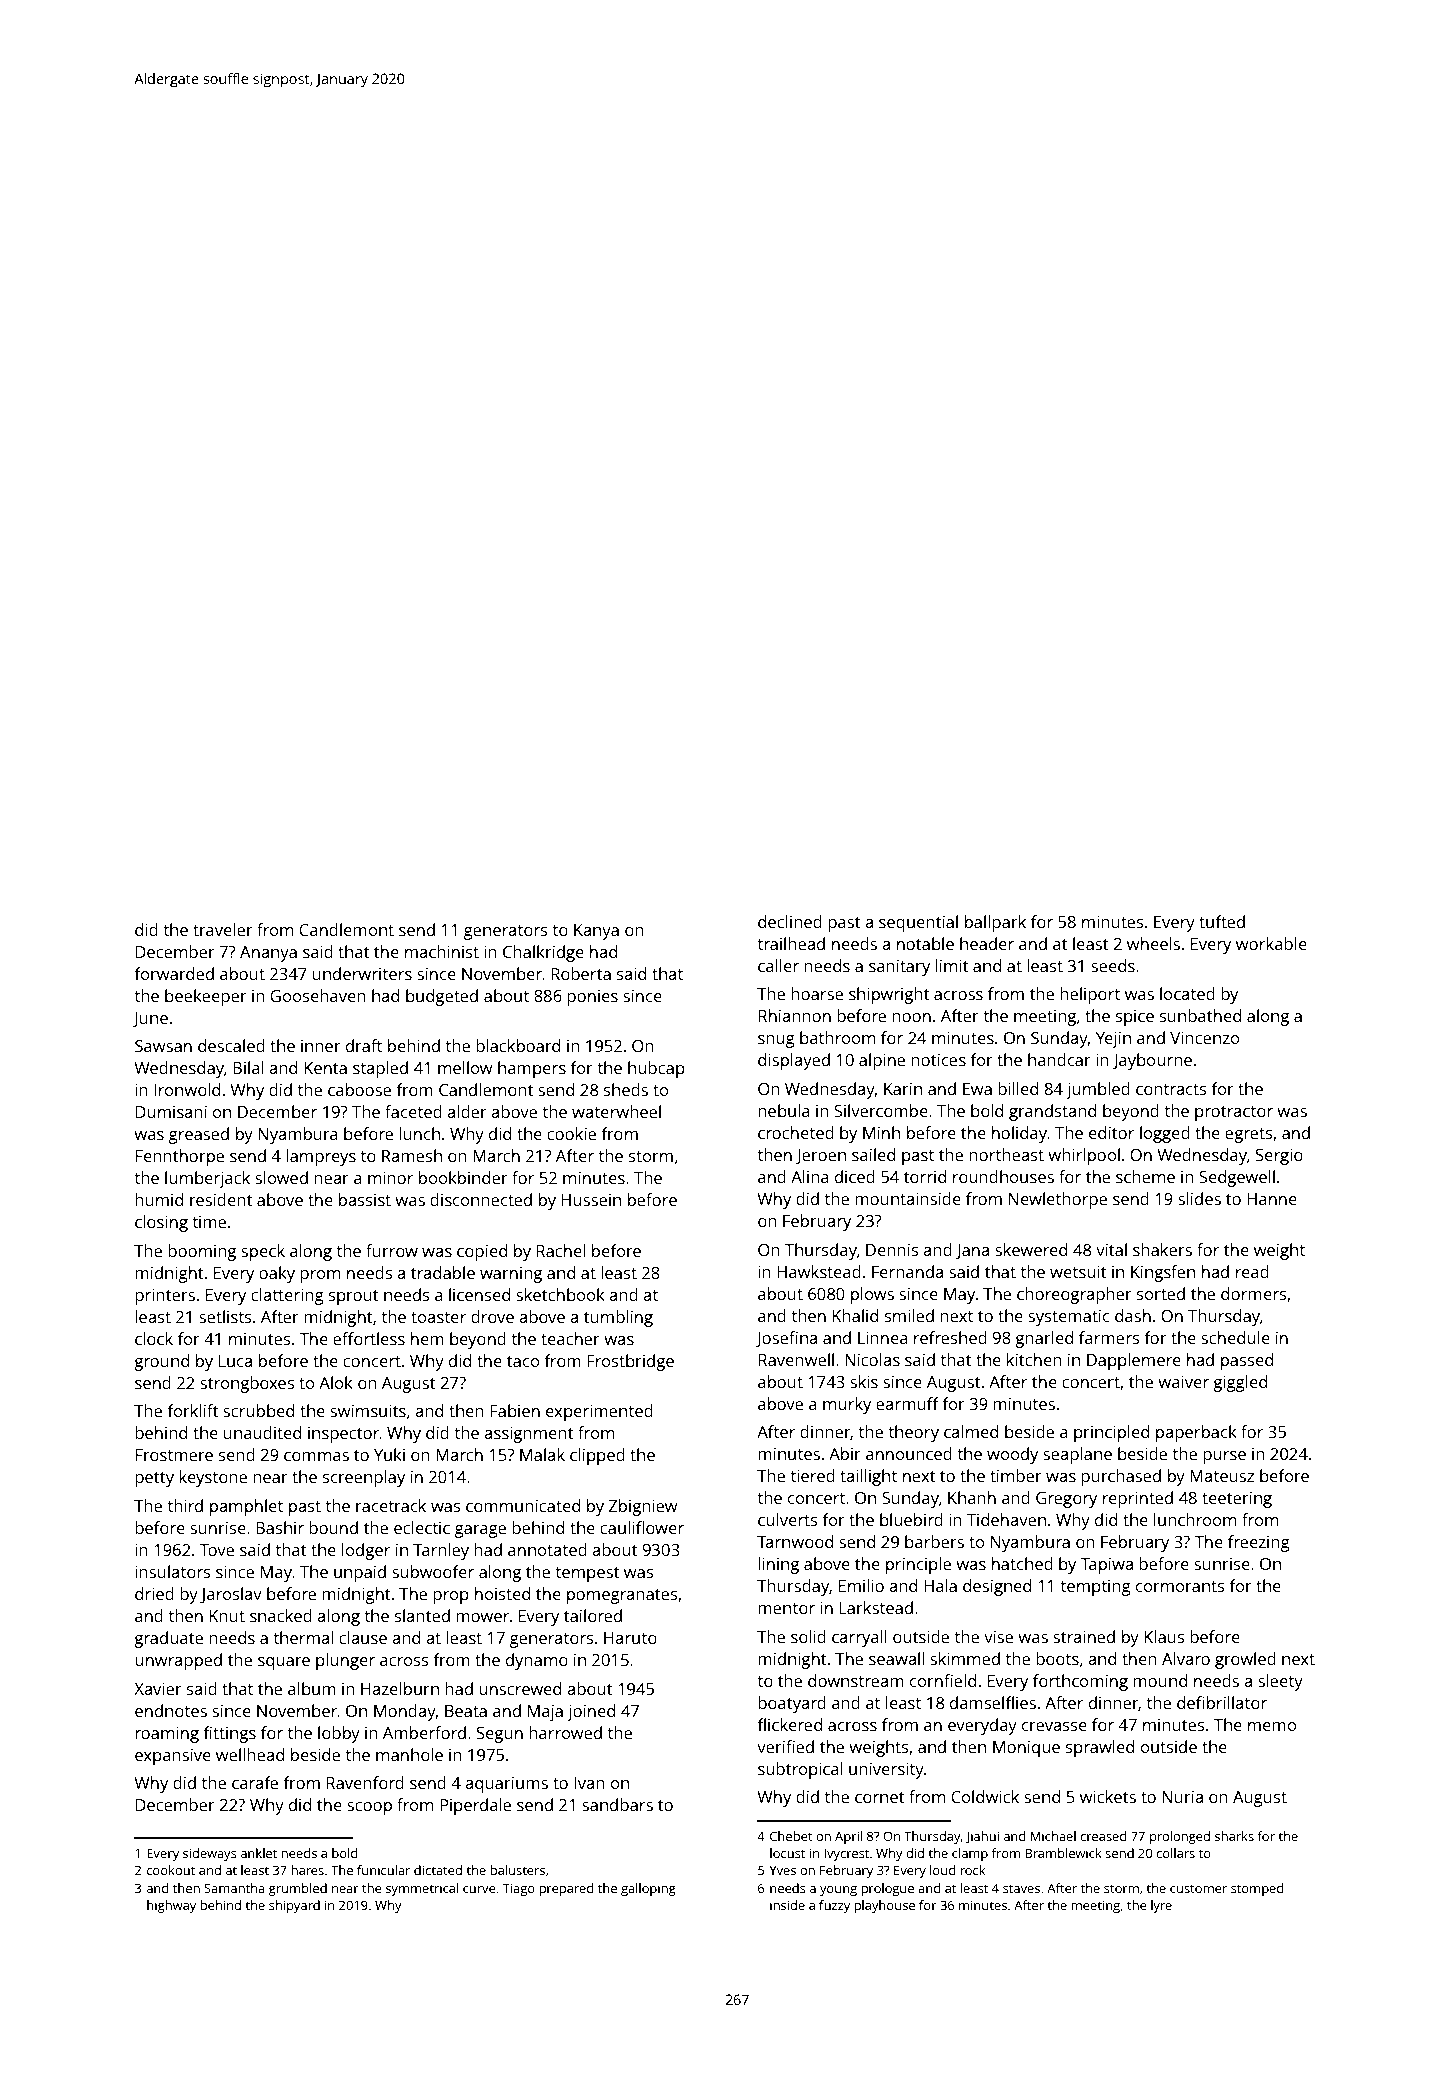 The image size is (1450, 2100). Describe the element at coordinates (834, 1906) in the page. I see `fuzzy` at that location.
